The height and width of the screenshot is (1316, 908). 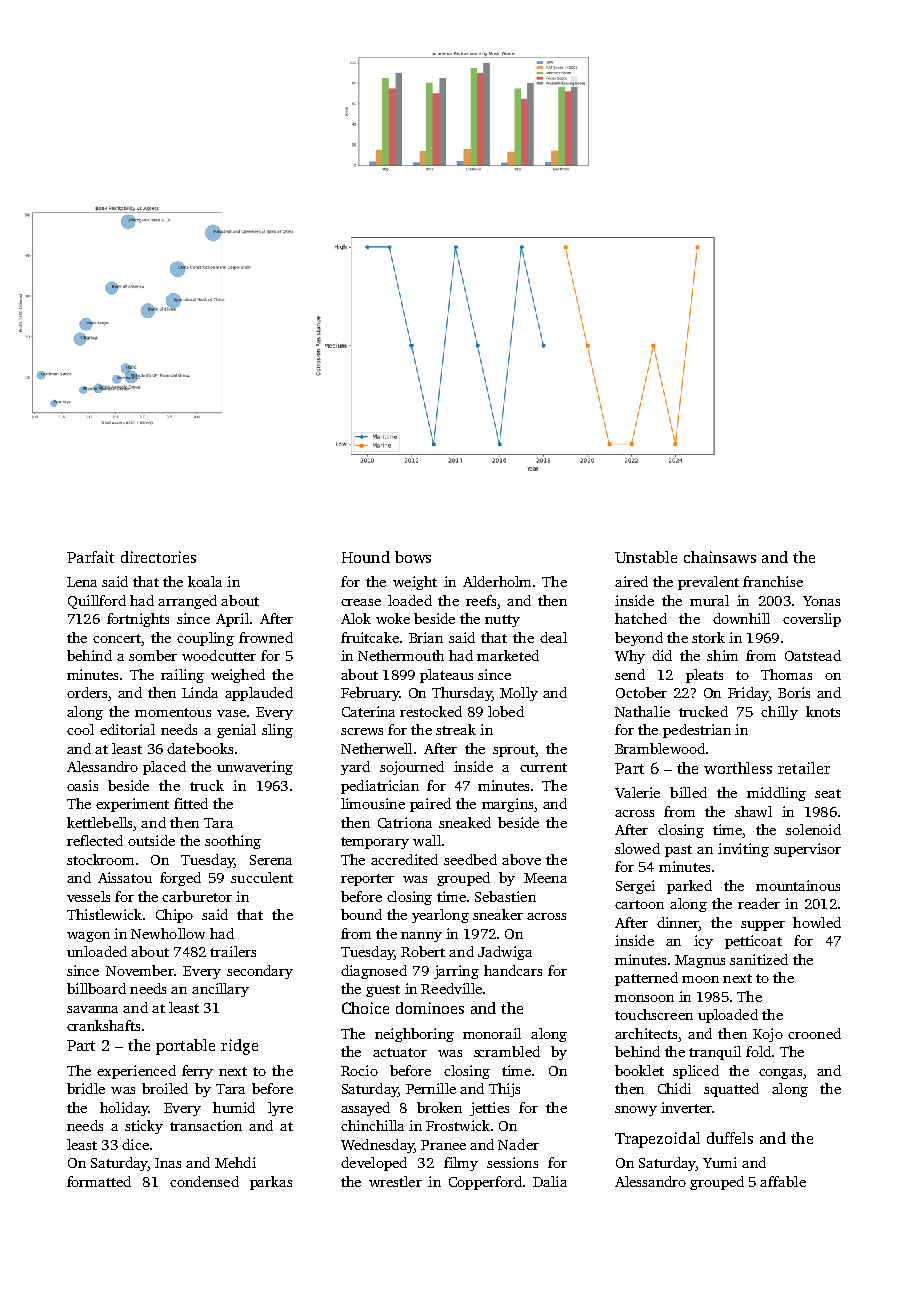 I want to click on screws, so click(x=362, y=731).
